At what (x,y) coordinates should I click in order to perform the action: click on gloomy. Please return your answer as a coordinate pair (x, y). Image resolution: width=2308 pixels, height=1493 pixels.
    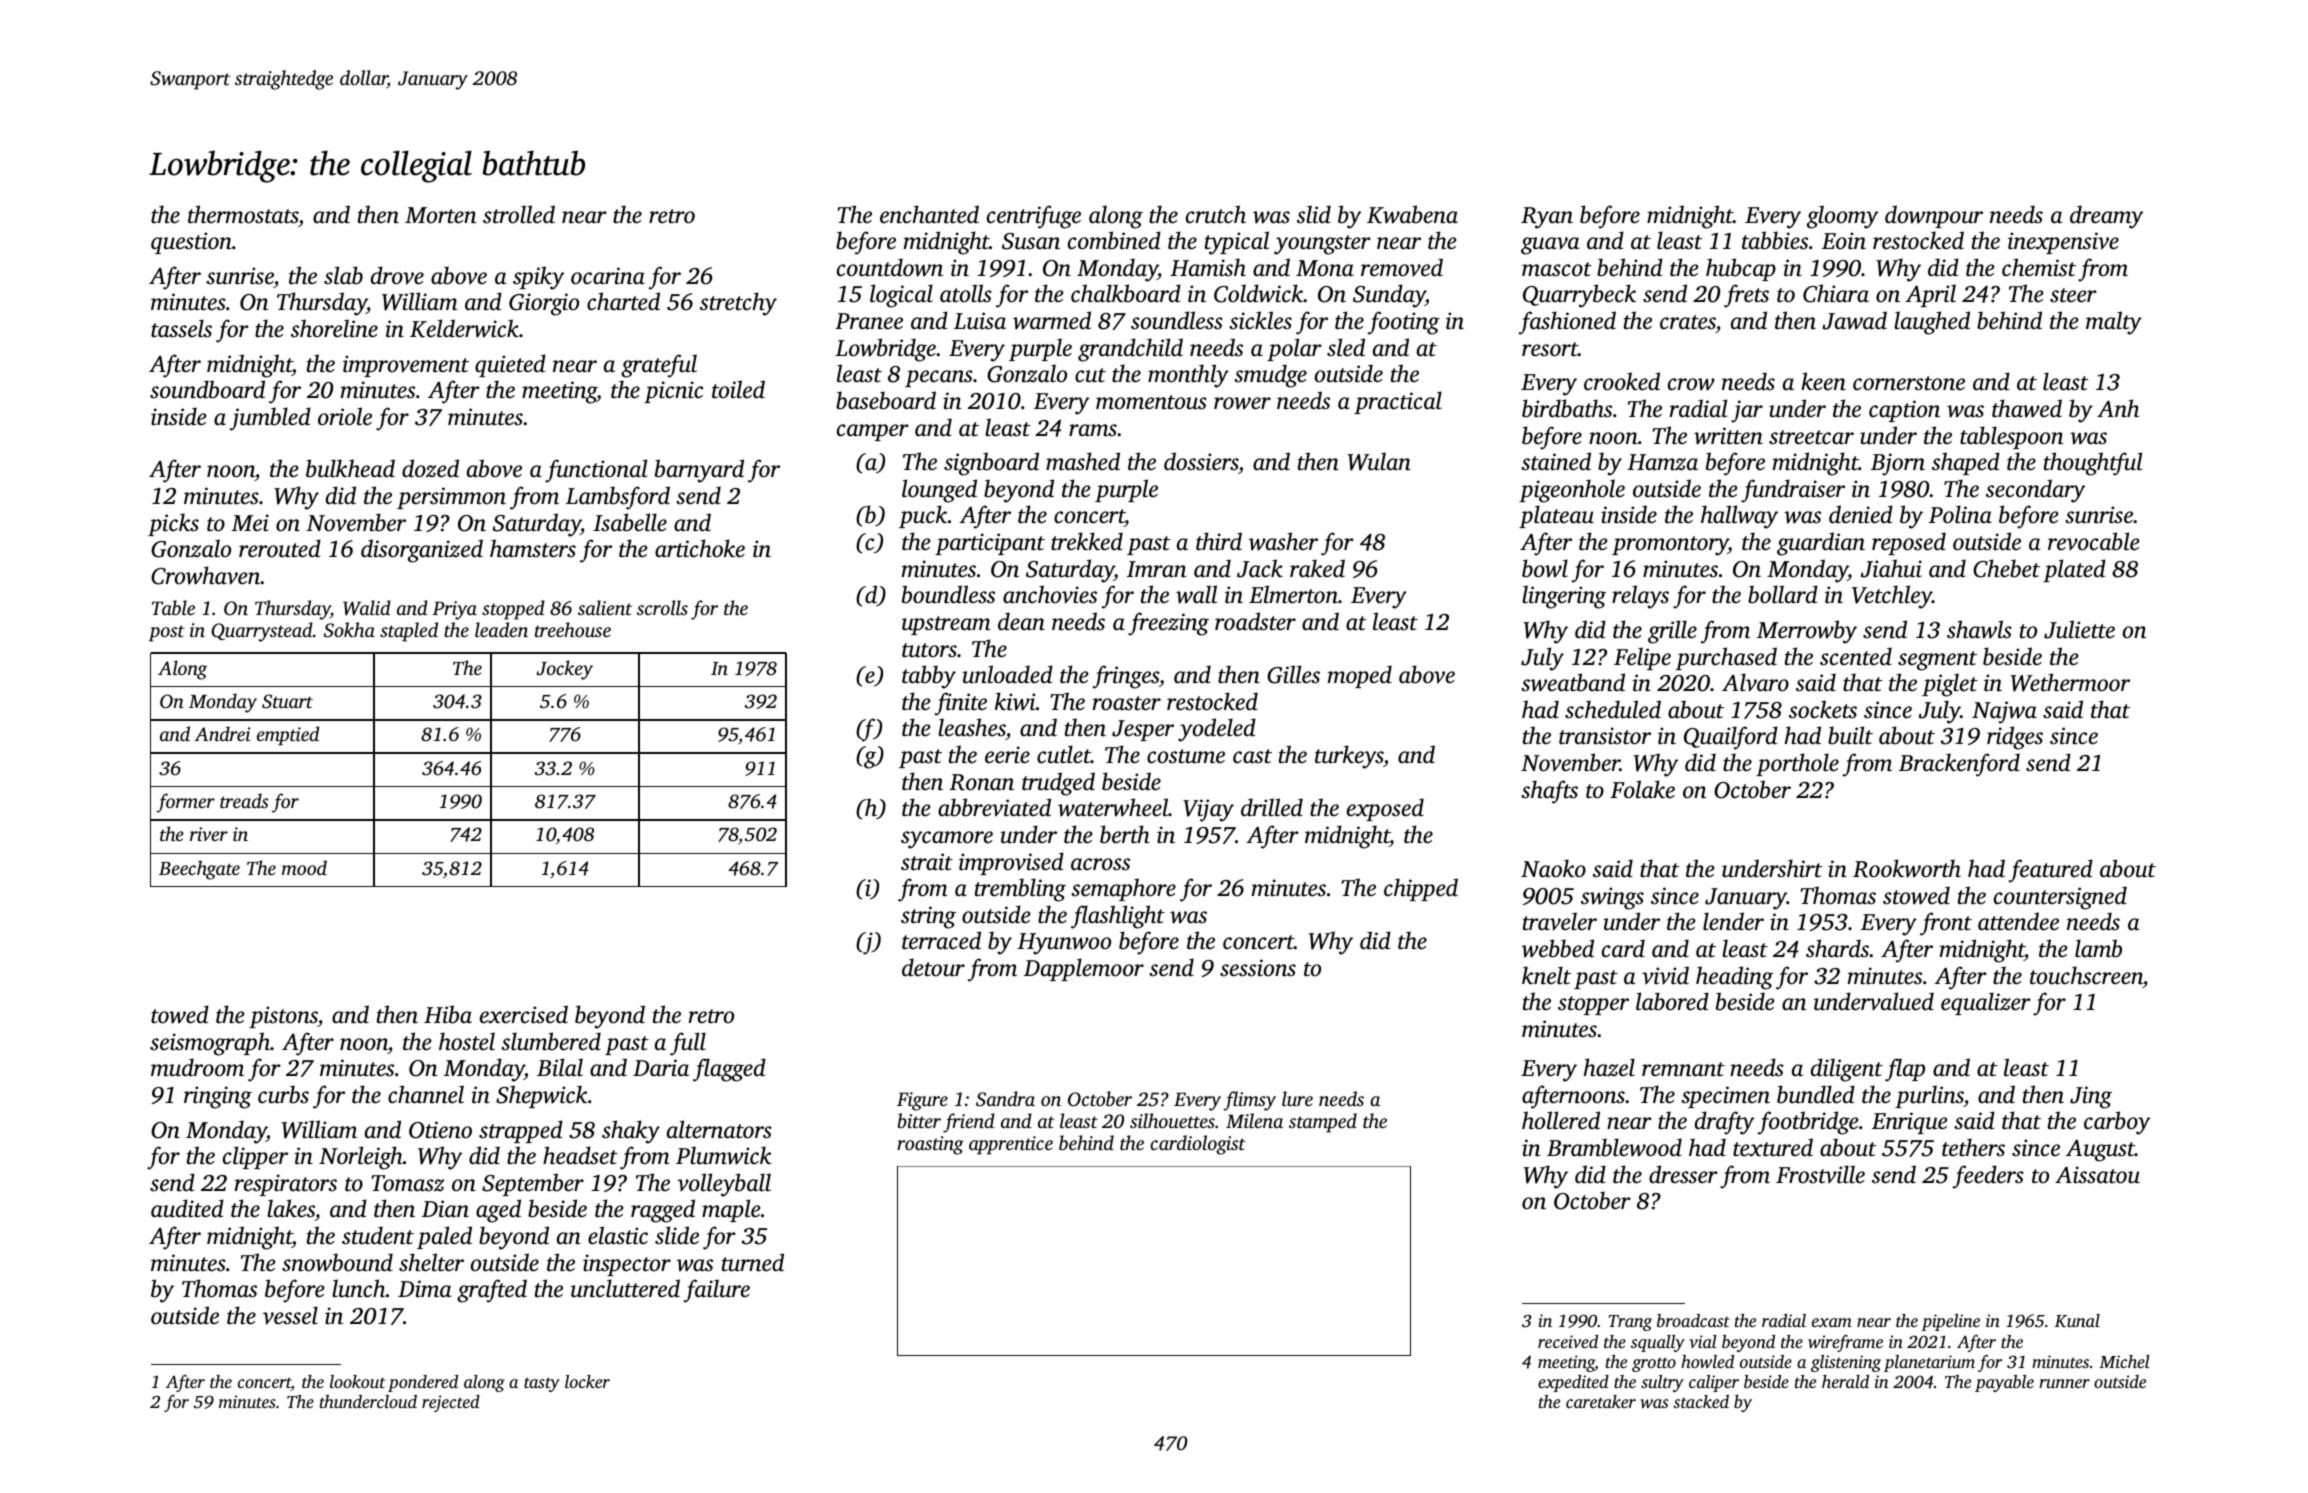
    Looking at the image, I should click on (1842, 217).
